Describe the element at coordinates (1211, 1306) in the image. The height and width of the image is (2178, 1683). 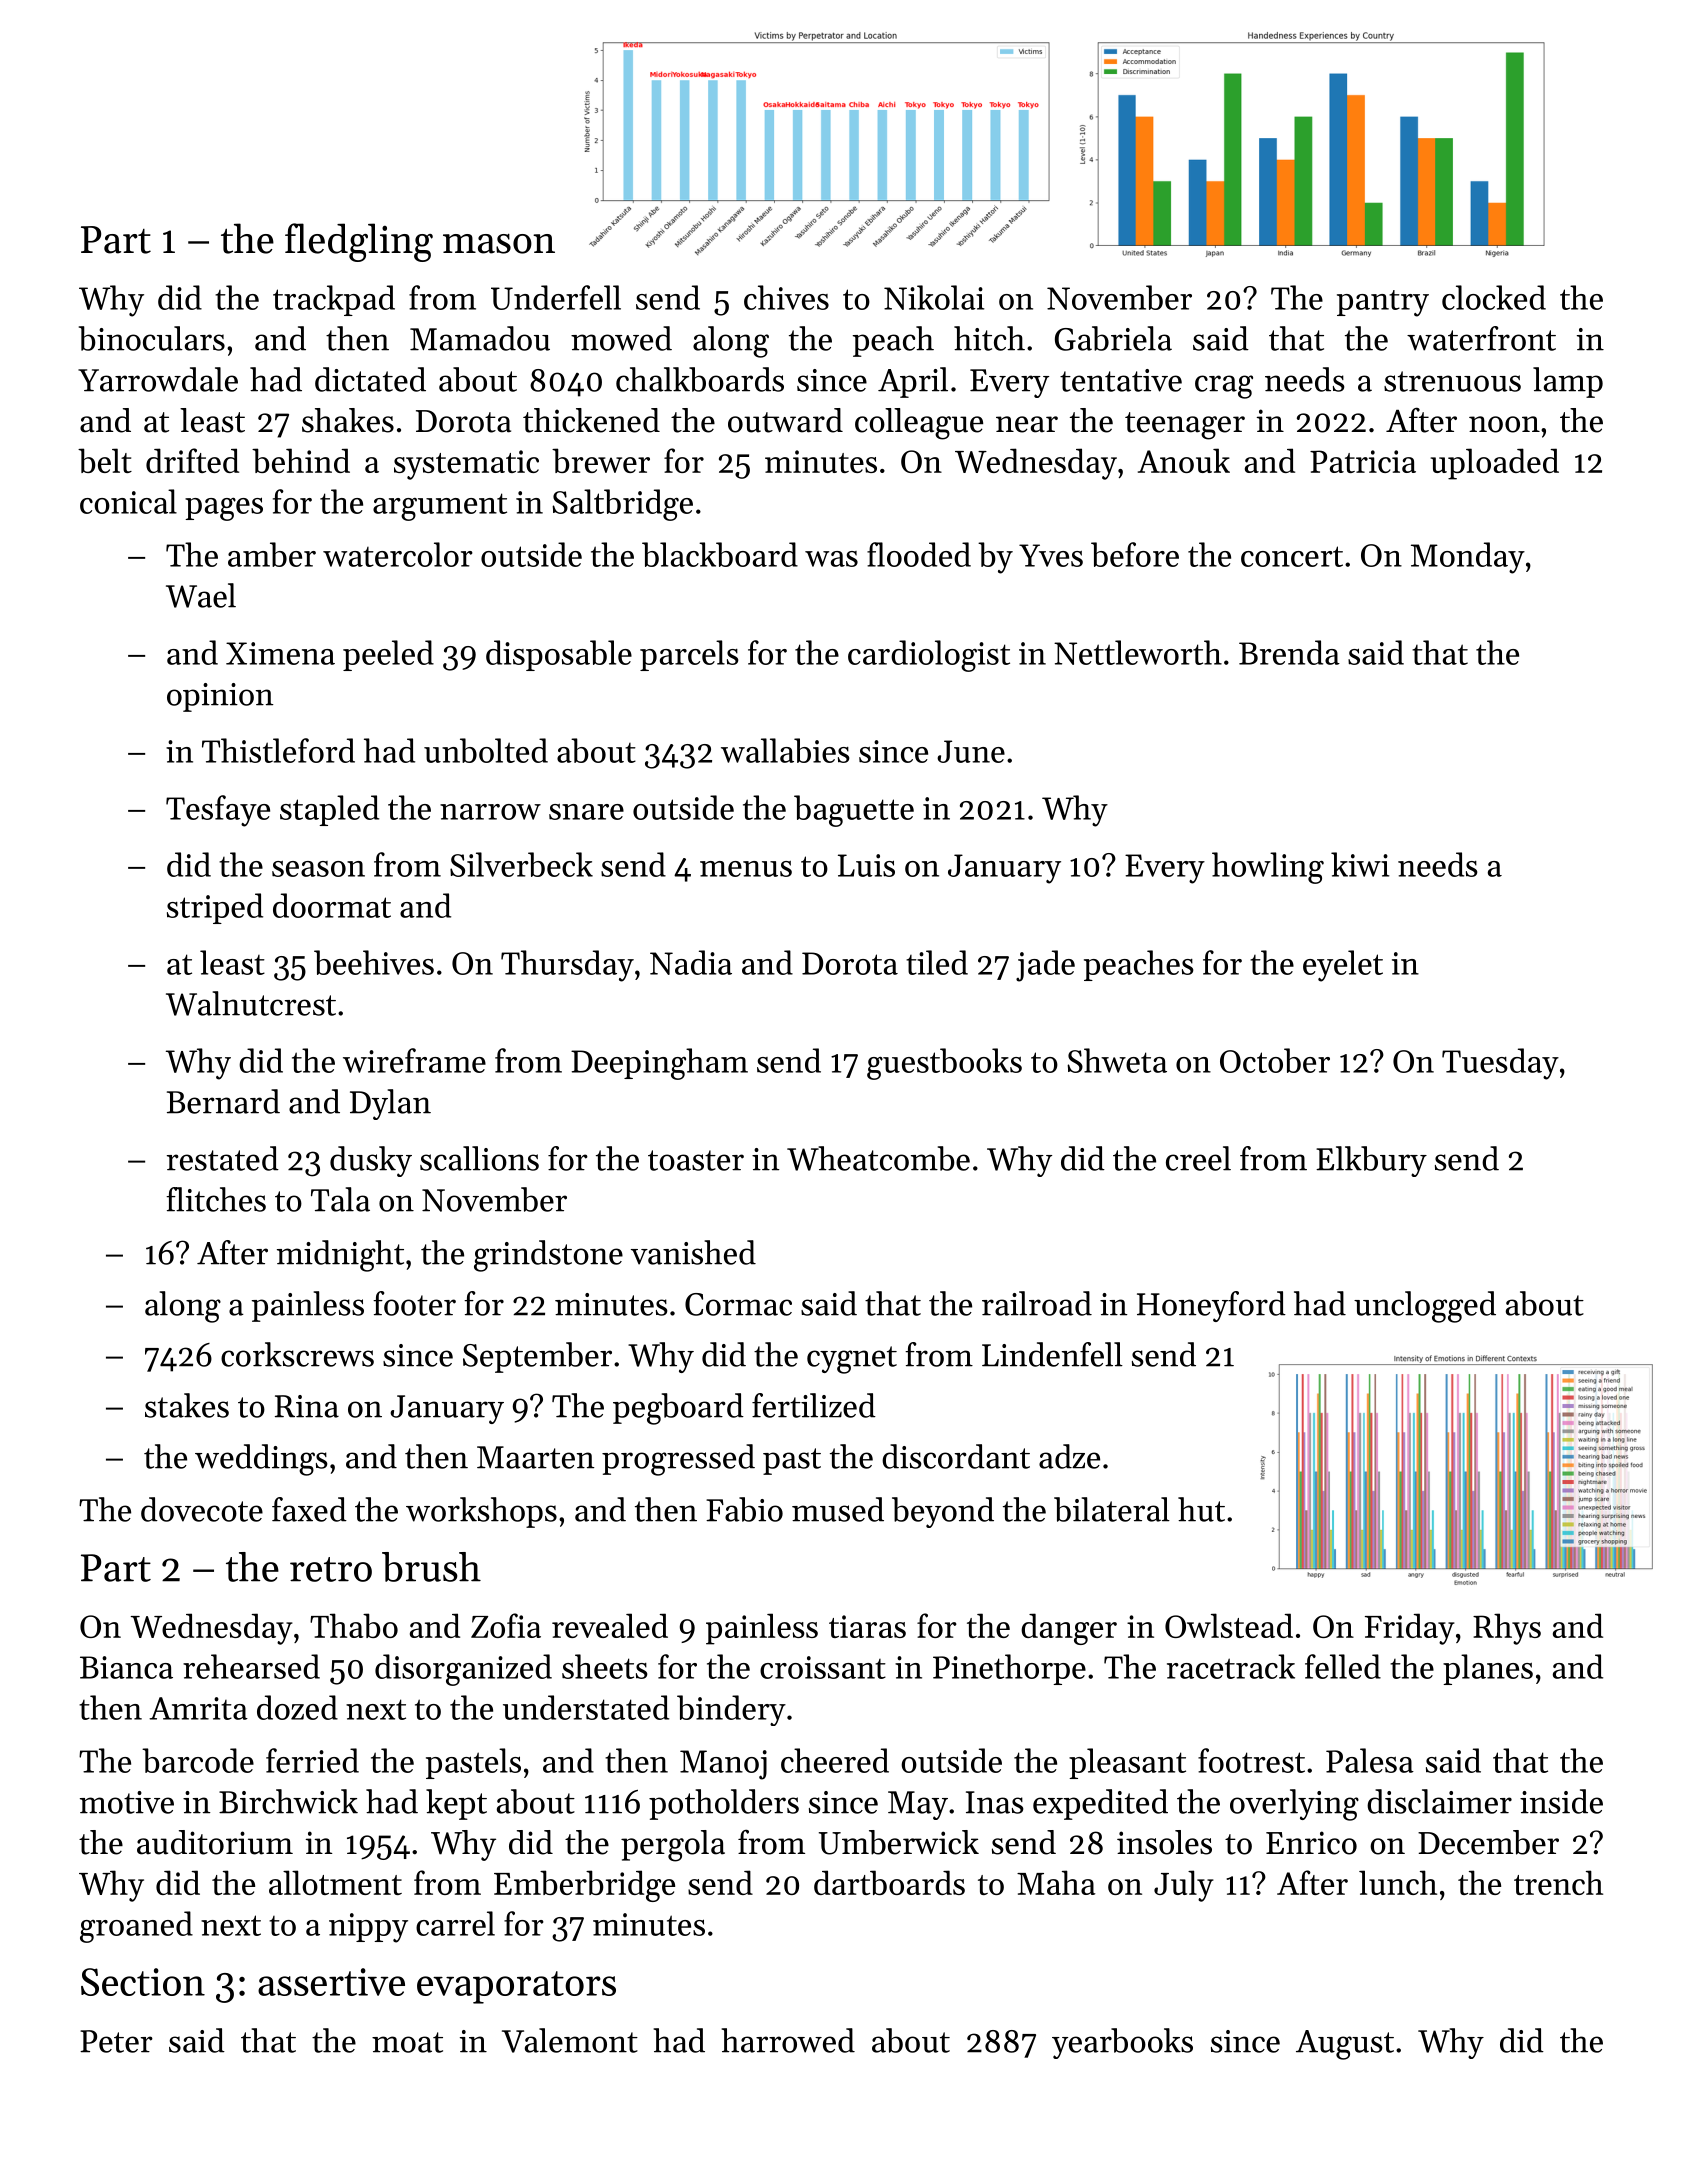
I see `Honeyford` at that location.
